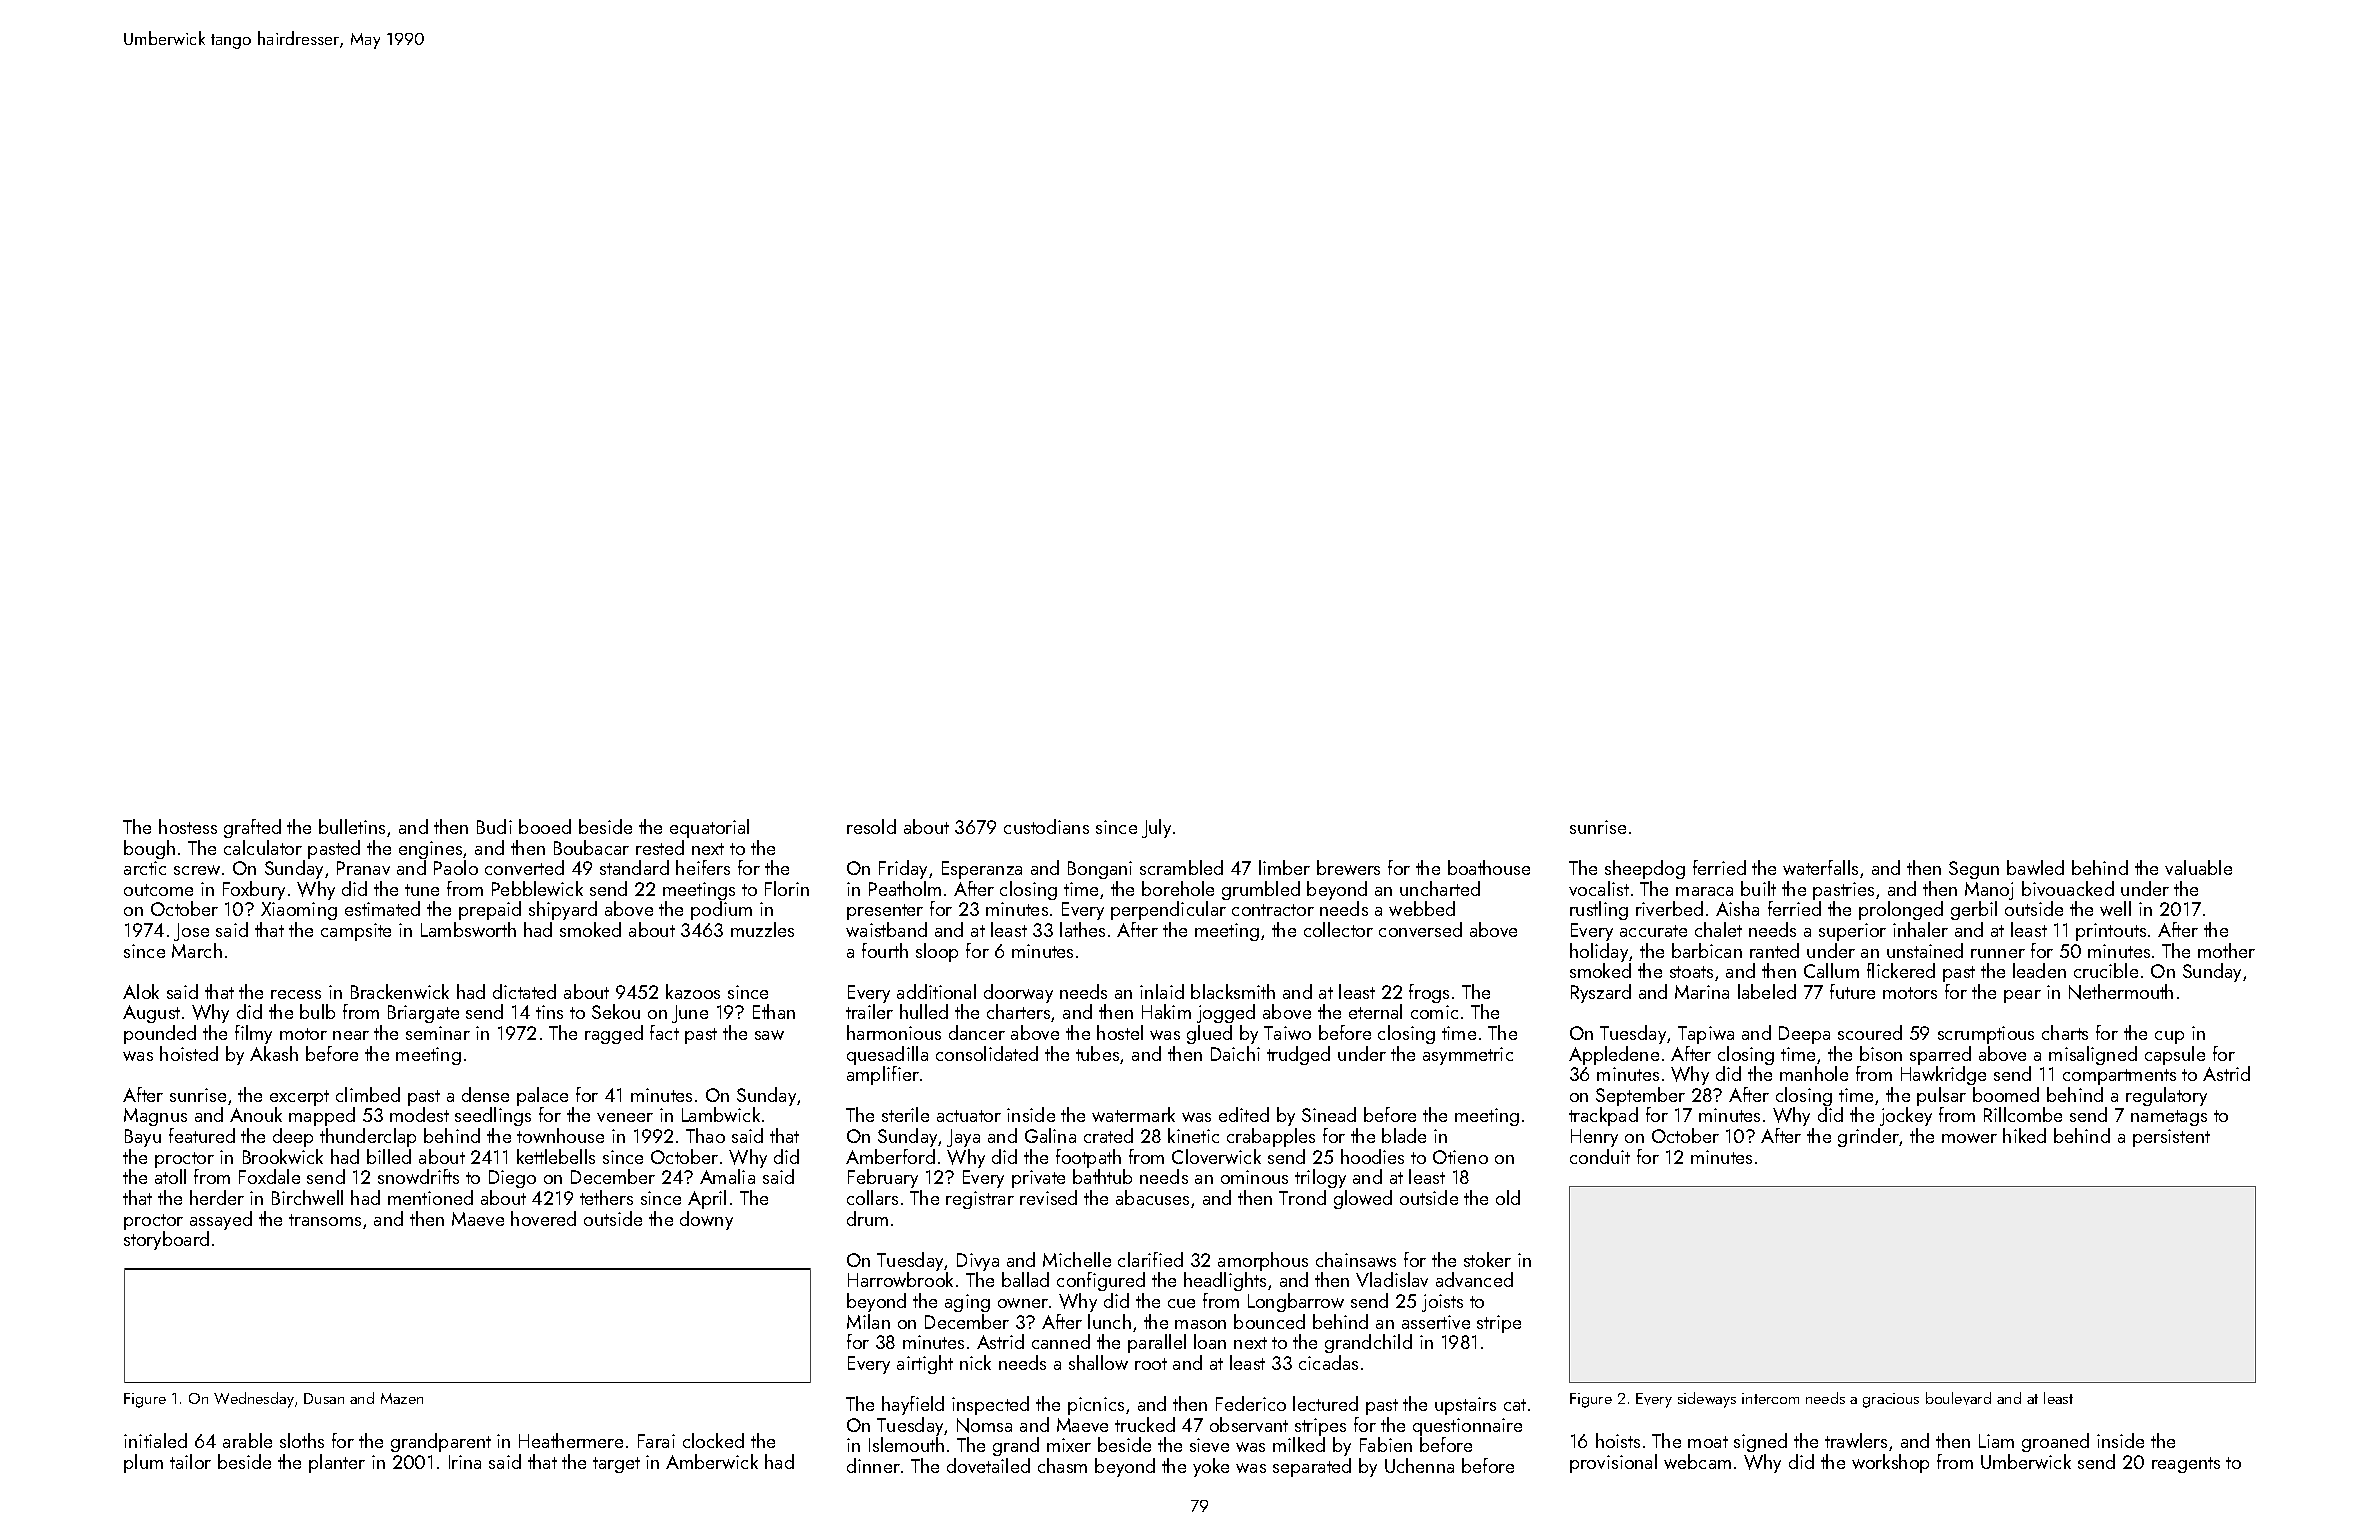  Describe the element at coordinates (1168, 910) in the screenshot. I see `perpendicular` at that location.
